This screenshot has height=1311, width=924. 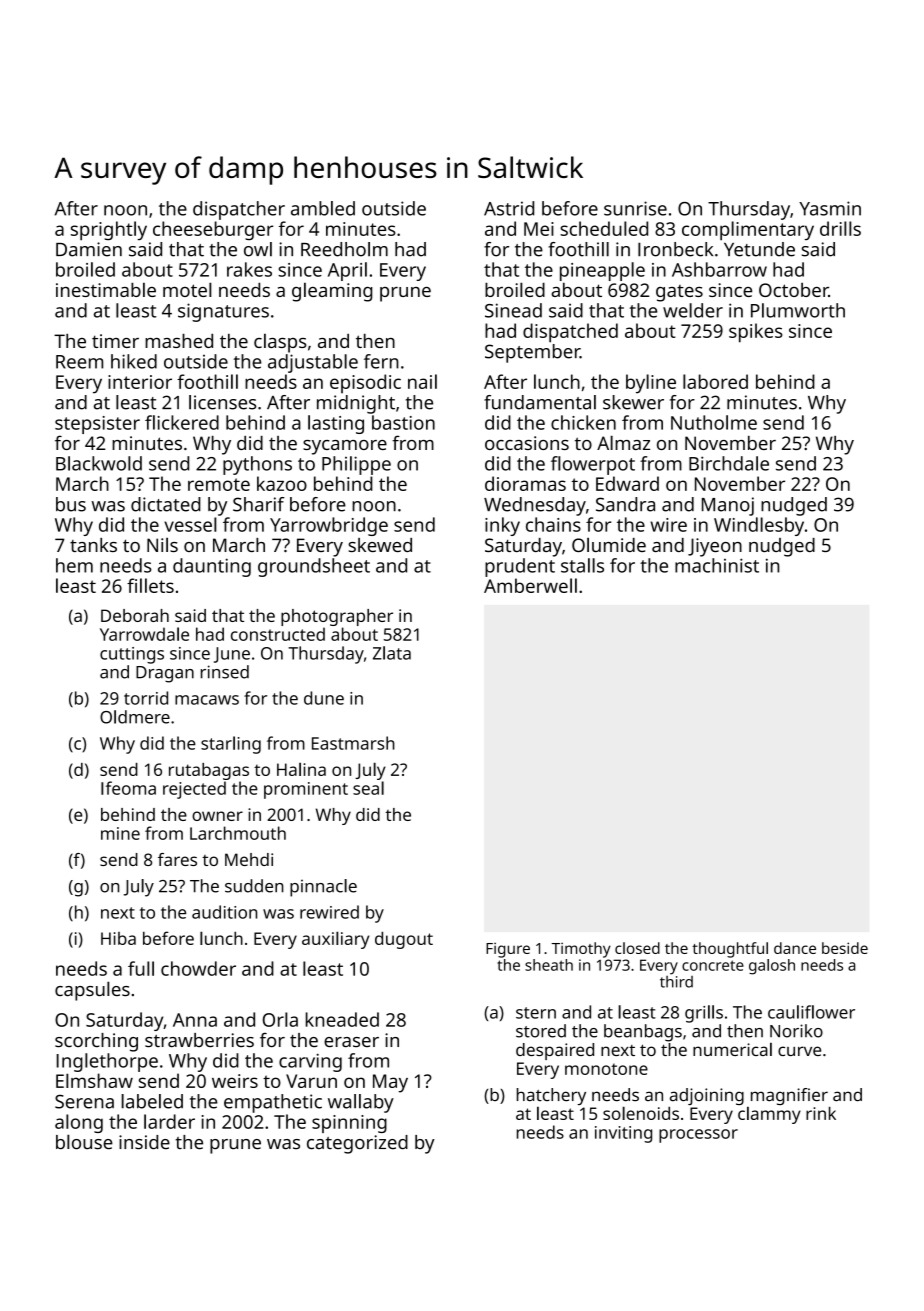 What do you see at coordinates (730, 950) in the screenshot?
I see `thoughtful` at bounding box center [730, 950].
